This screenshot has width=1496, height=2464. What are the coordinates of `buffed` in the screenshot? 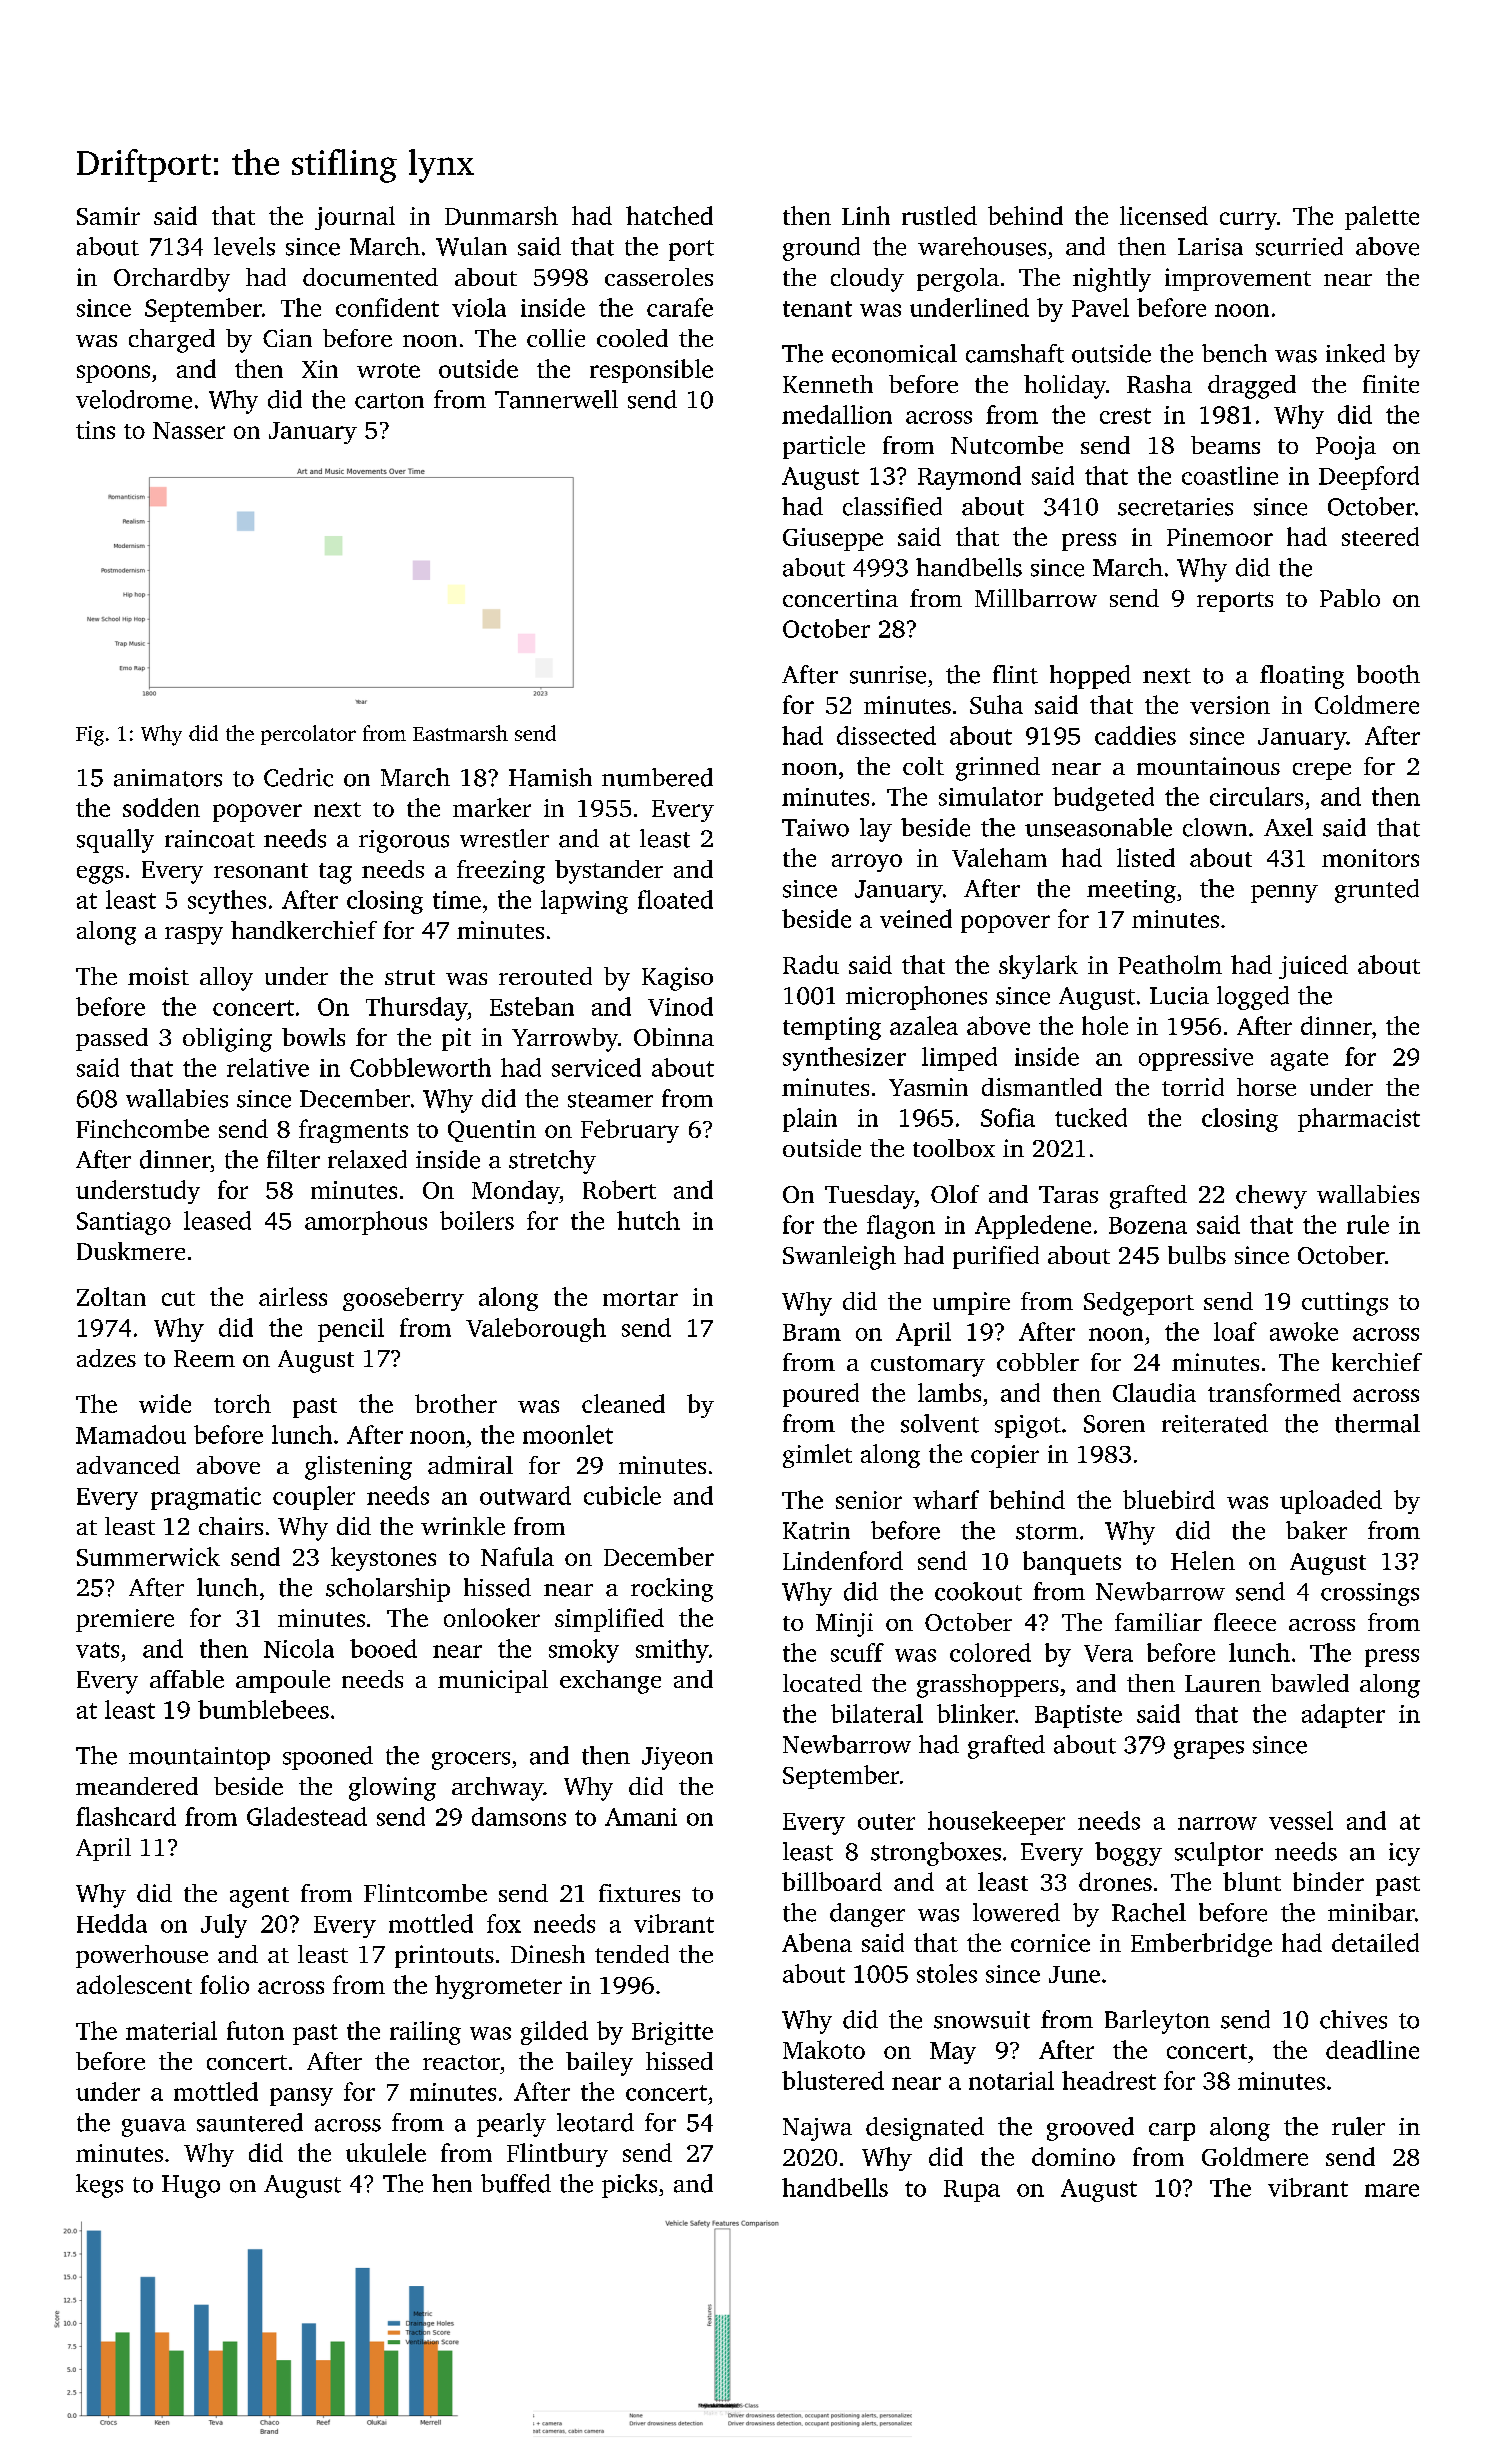 It's located at (516, 2183).
